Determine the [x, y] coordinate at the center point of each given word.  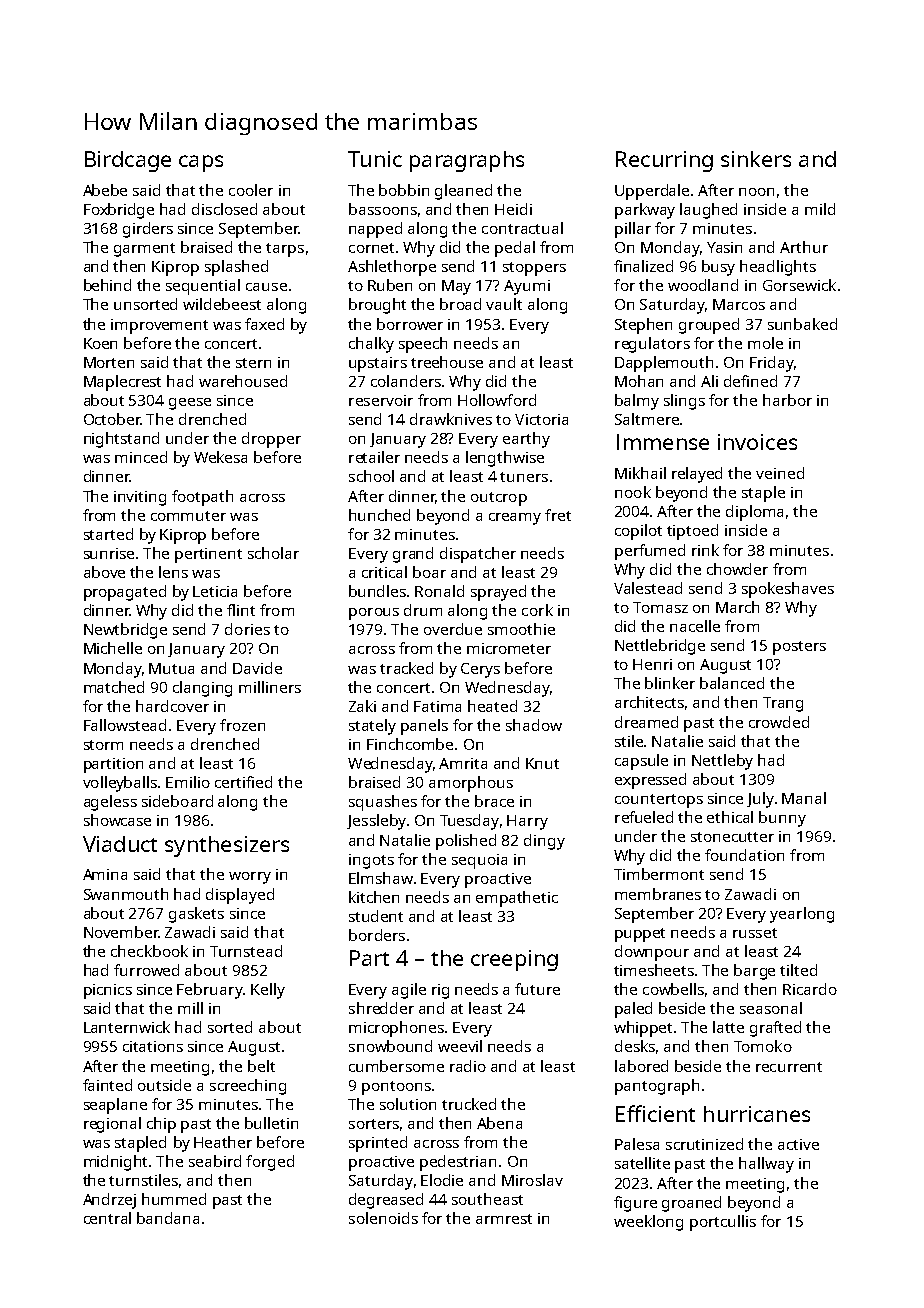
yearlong [802, 915]
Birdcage [128, 161]
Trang [783, 704]
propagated [125, 593]
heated [492, 706]
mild [820, 209]
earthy [526, 440]
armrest [504, 1219]
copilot [638, 532]
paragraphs [467, 161]
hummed [174, 1199]
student [376, 916]
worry [250, 878]
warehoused [243, 381]
